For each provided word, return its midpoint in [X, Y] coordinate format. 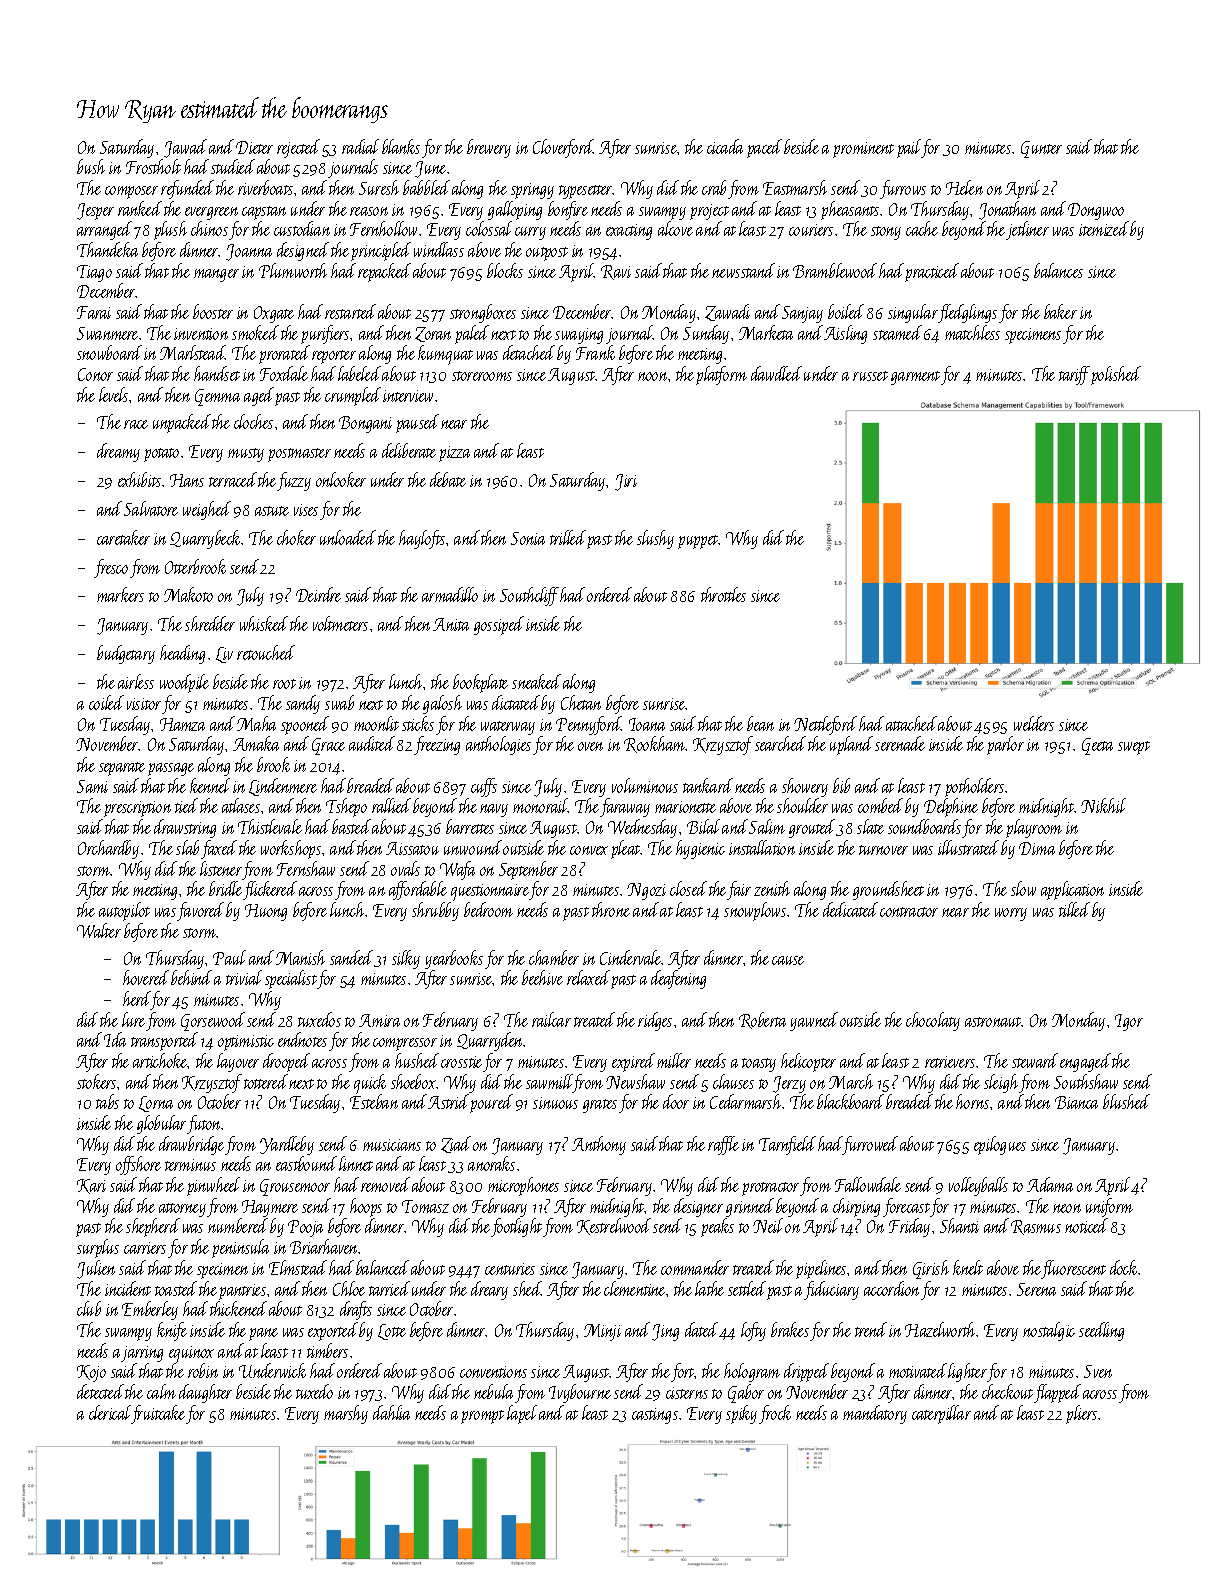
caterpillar [941, 1414]
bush [91, 166]
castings [655, 1416]
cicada [725, 146]
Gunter [1041, 149]
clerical [110, 1412]
